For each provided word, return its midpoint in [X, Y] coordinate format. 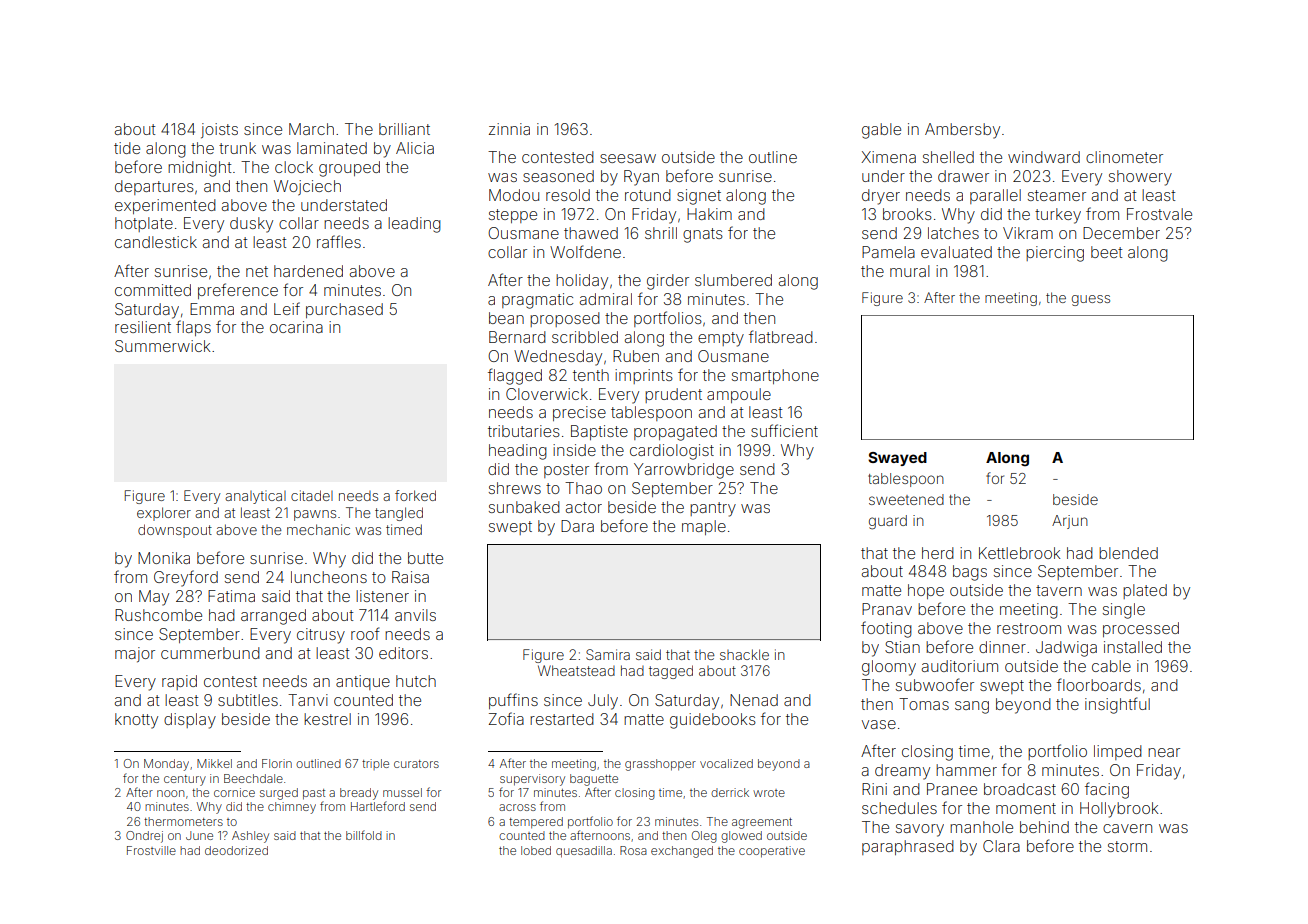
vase [879, 724]
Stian [902, 647]
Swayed [897, 459]
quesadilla [584, 852]
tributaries [524, 431]
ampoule [739, 395]
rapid [179, 682]
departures [154, 187]
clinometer [1124, 157]
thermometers [183, 821]
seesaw [628, 158]
